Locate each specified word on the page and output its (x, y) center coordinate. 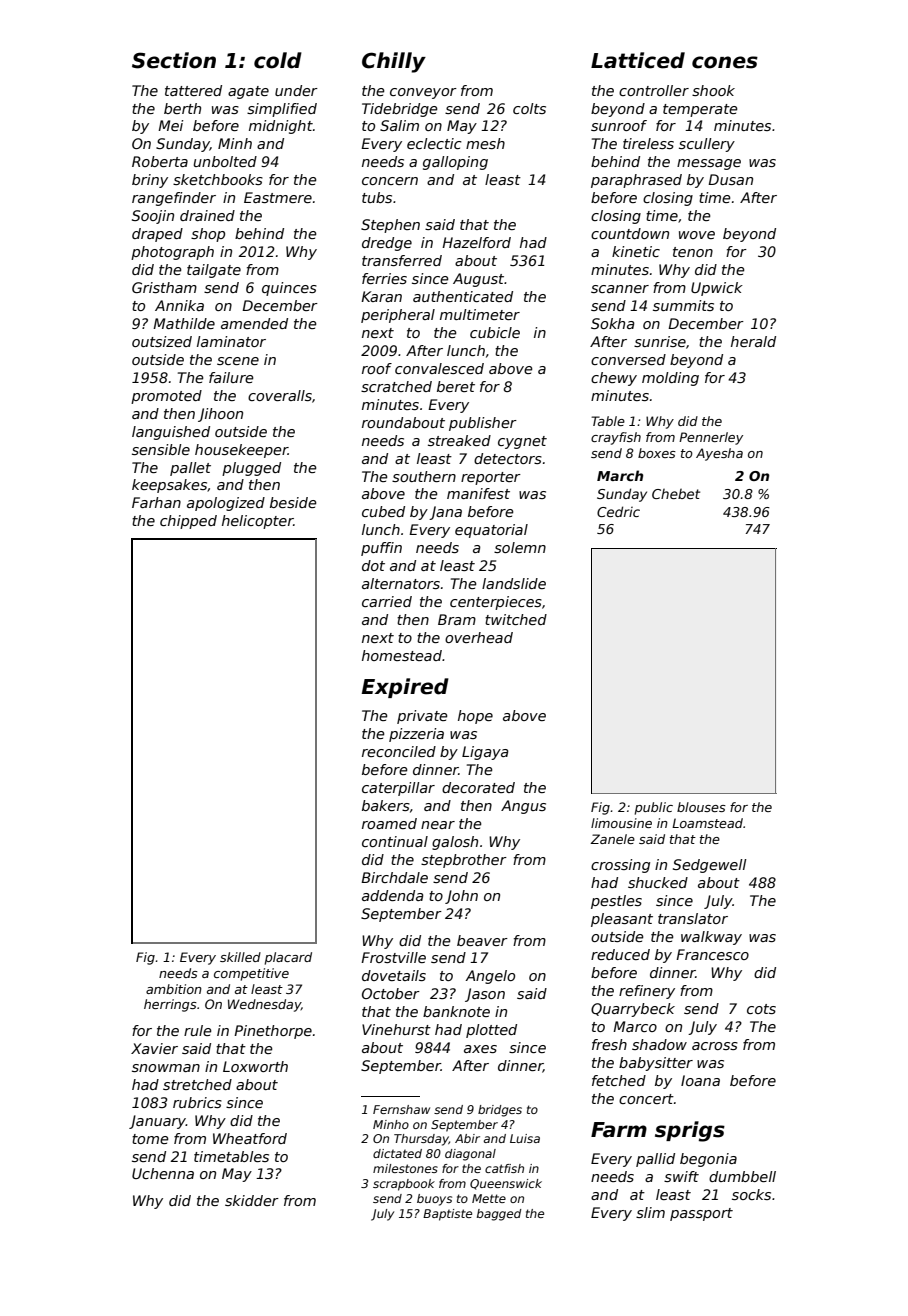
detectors (508, 458)
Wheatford (250, 1138)
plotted (491, 1031)
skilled (240, 957)
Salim (399, 125)
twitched (516, 619)
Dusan (730, 179)
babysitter (656, 1064)
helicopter (257, 522)
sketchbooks (218, 179)
